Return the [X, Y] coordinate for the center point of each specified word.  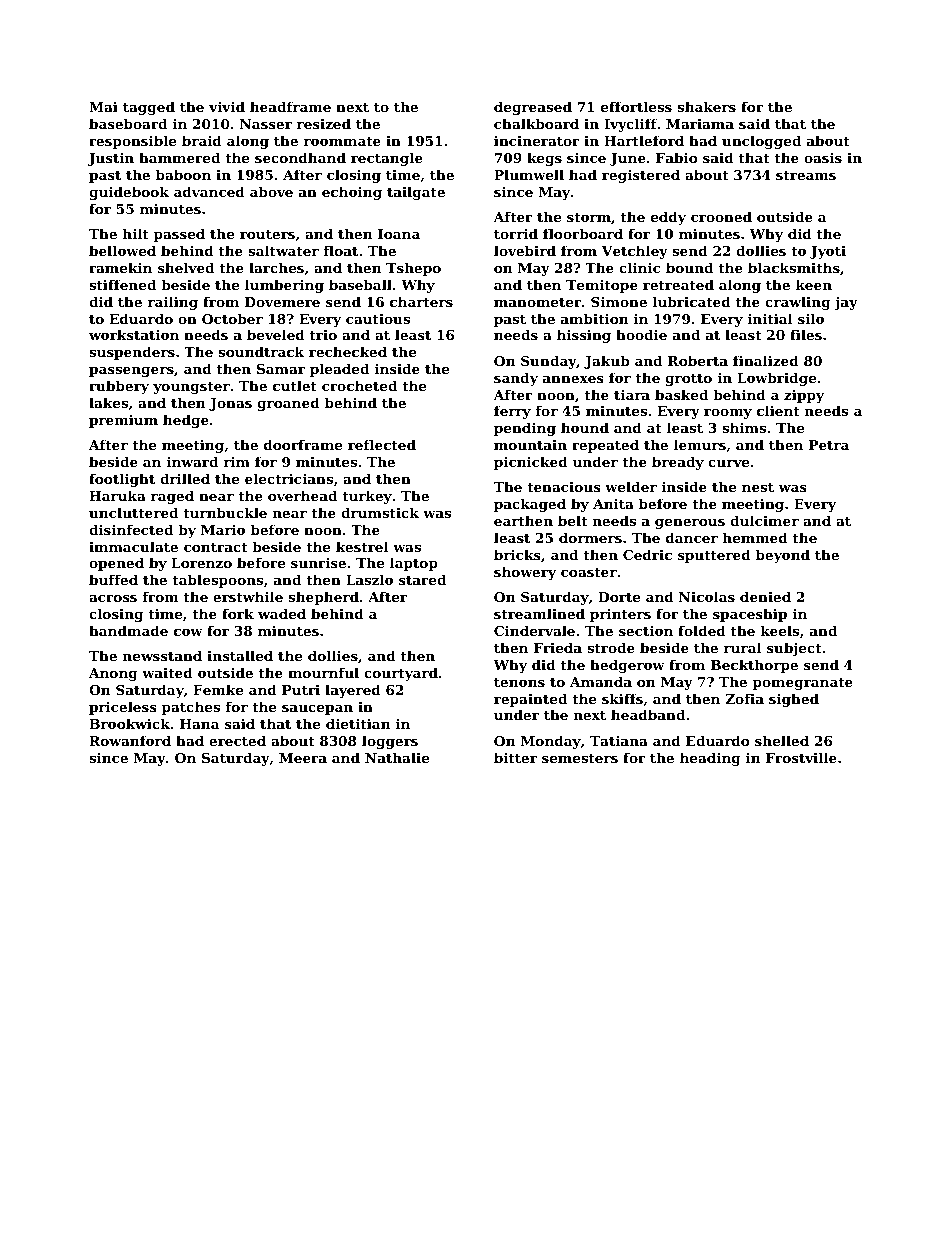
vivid [227, 106]
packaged [530, 505]
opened [116, 564]
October [232, 318]
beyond [783, 556]
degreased [533, 108]
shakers [706, 106]
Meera [303, 758]
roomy [728, 414]
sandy [516, 379]
